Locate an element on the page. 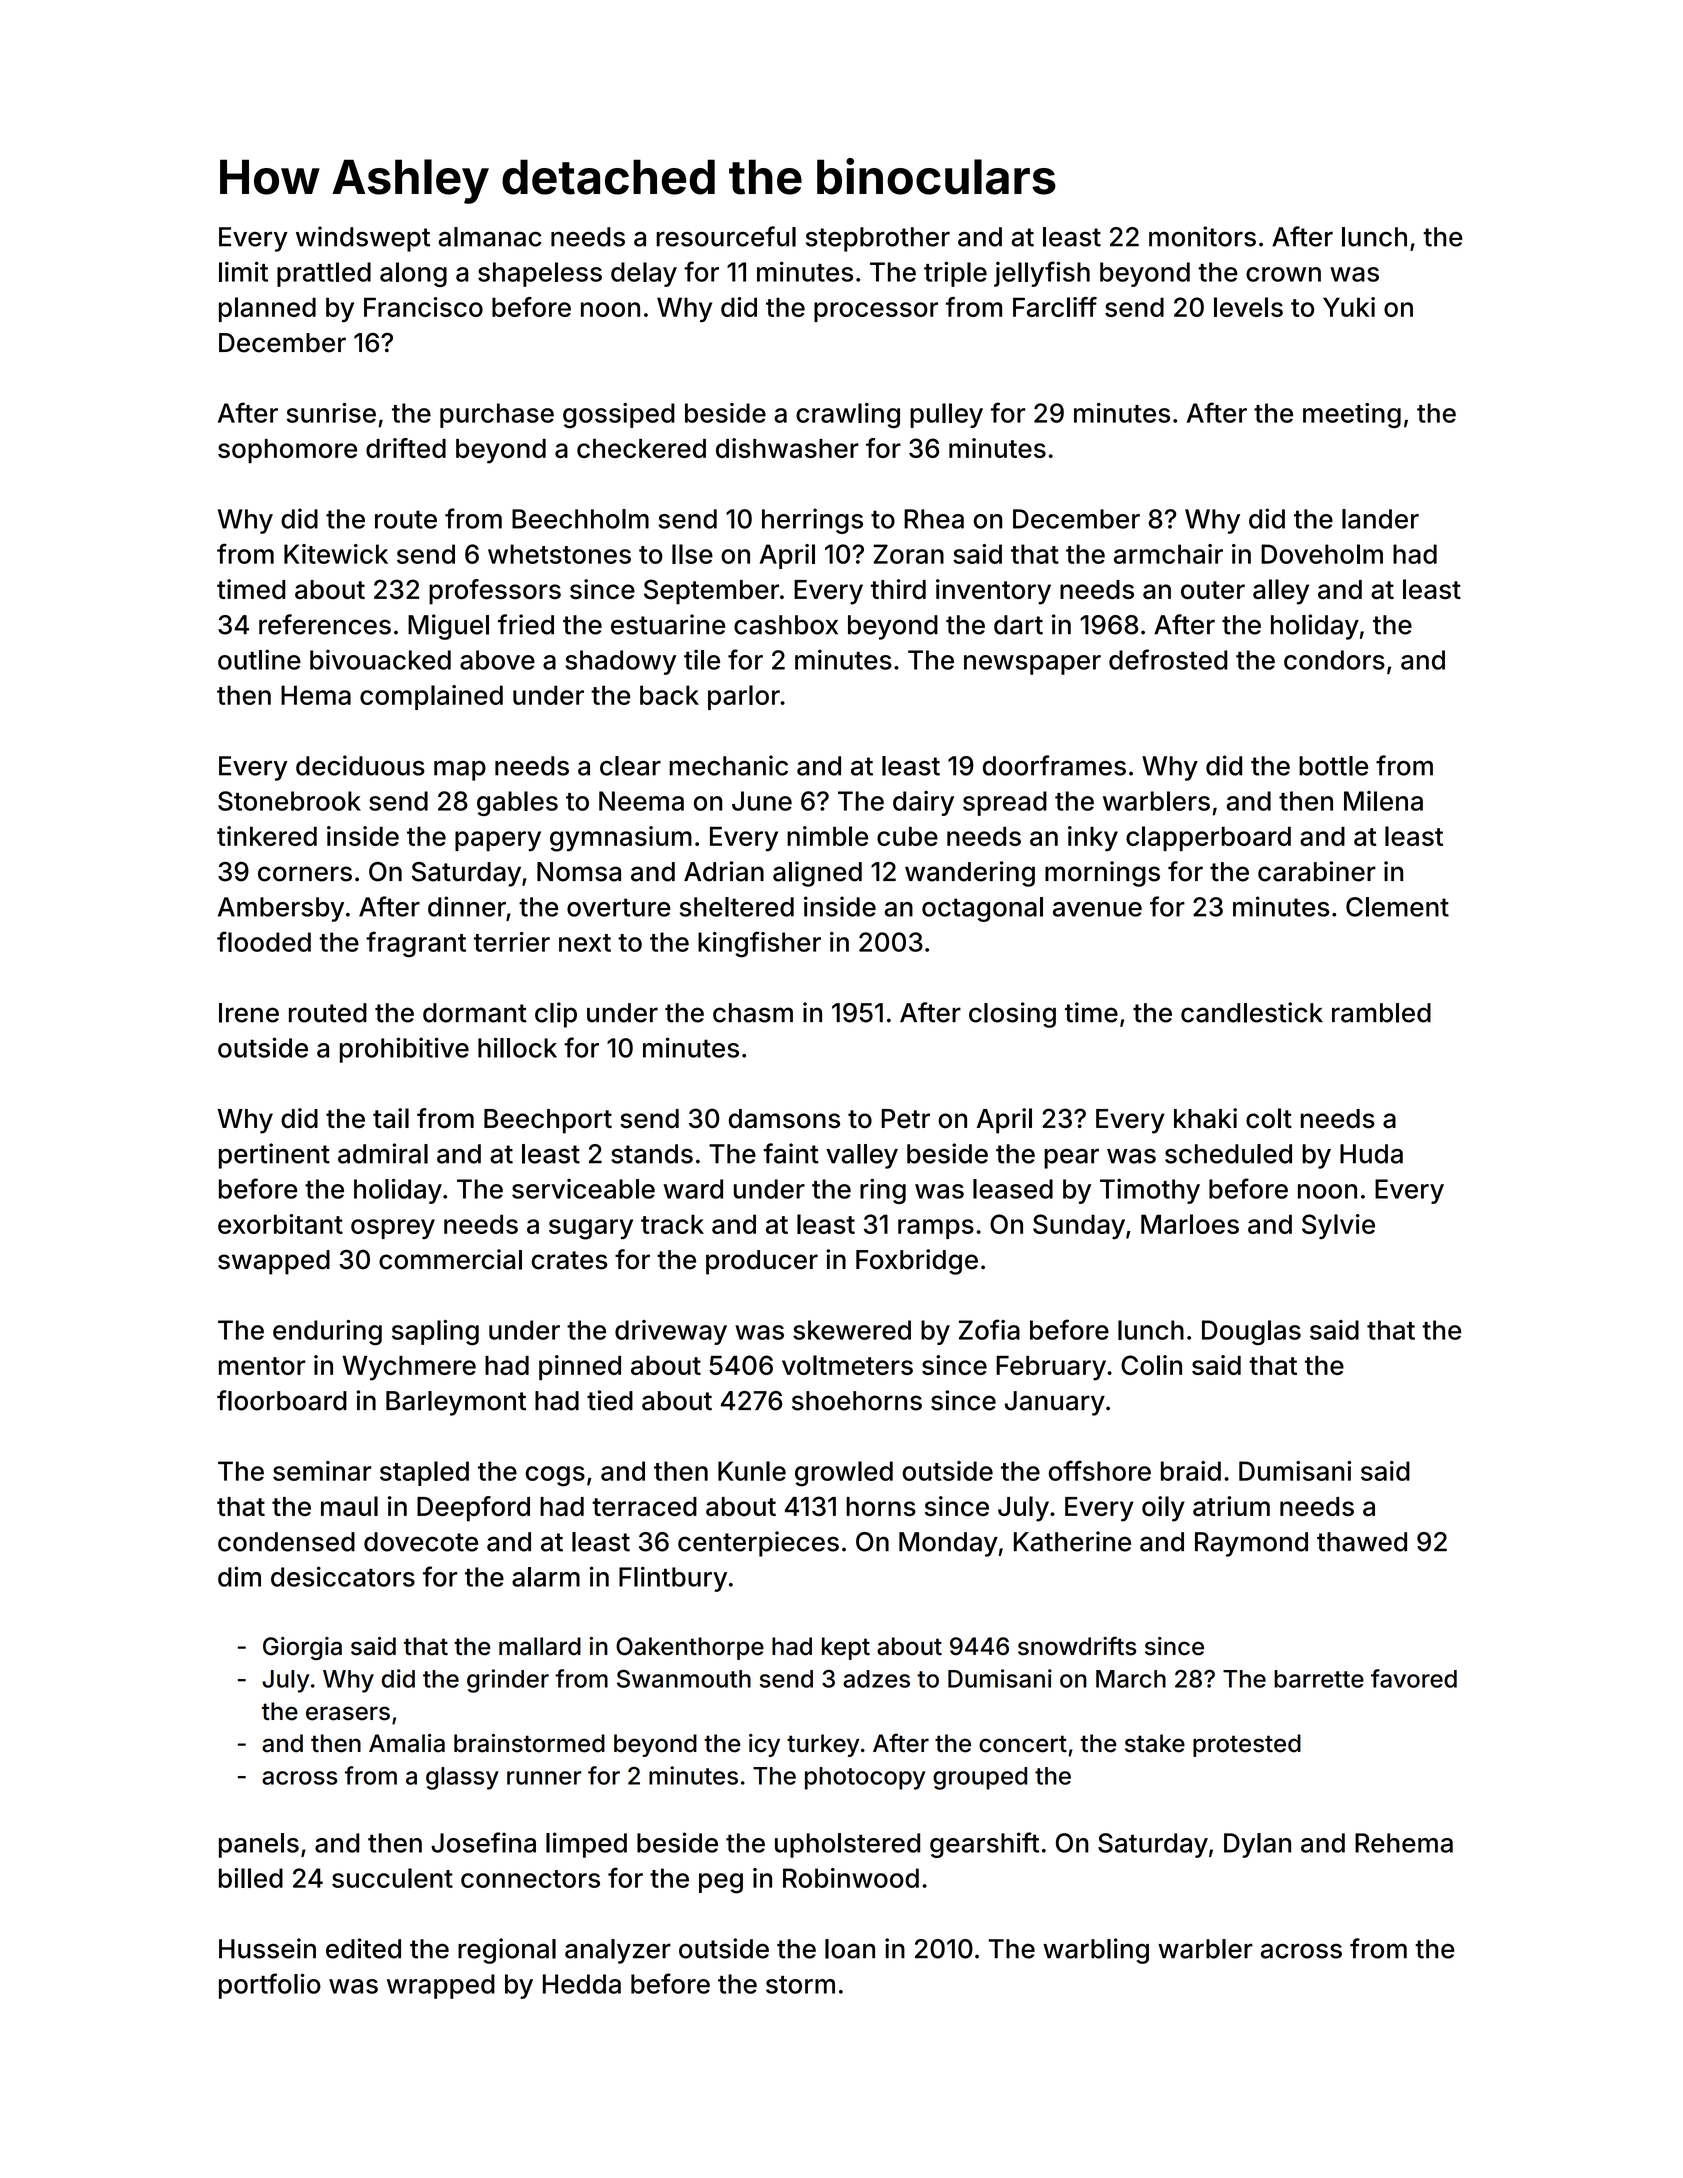  Monday is located at coordinates (948, 1544).
